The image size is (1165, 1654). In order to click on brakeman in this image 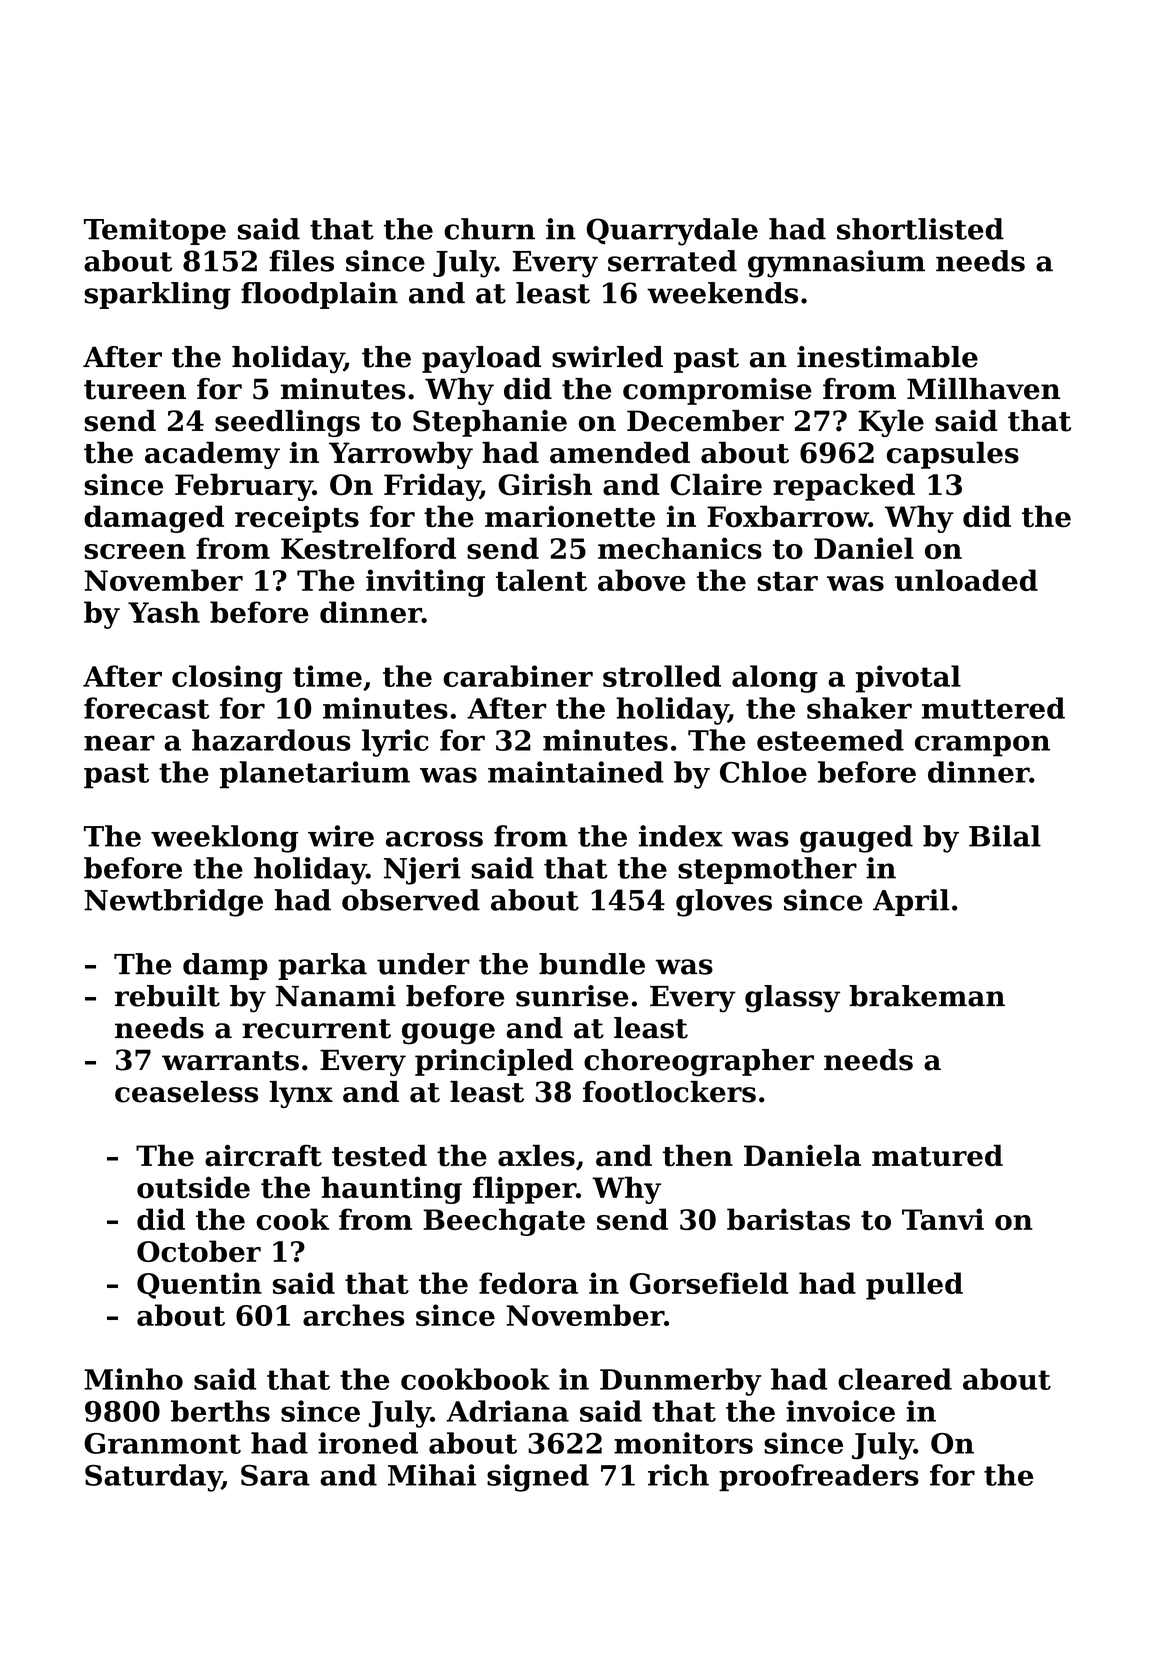, I will do `click(927, 996)`.
